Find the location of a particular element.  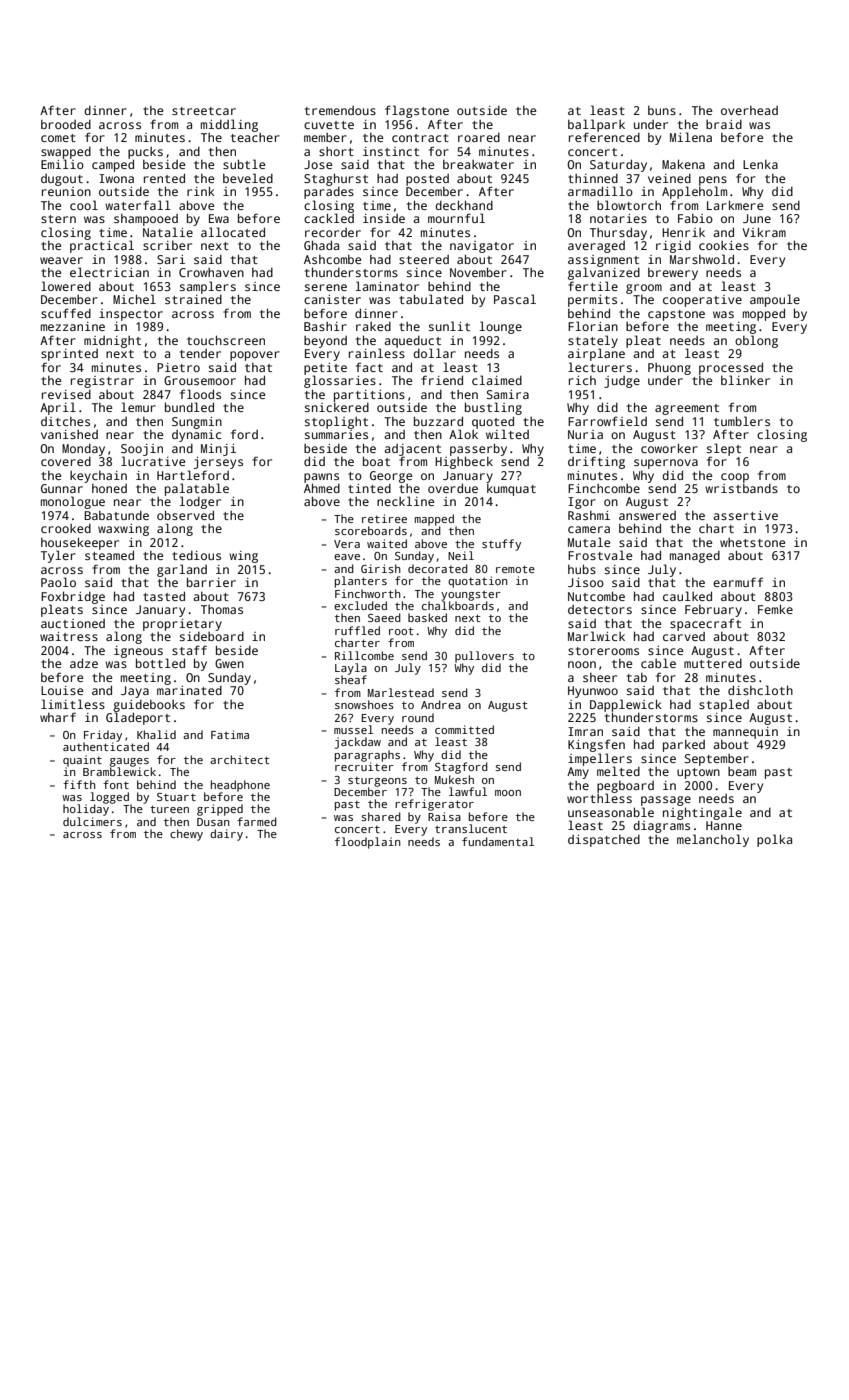

navigator is located at coordinates (482, 247).
